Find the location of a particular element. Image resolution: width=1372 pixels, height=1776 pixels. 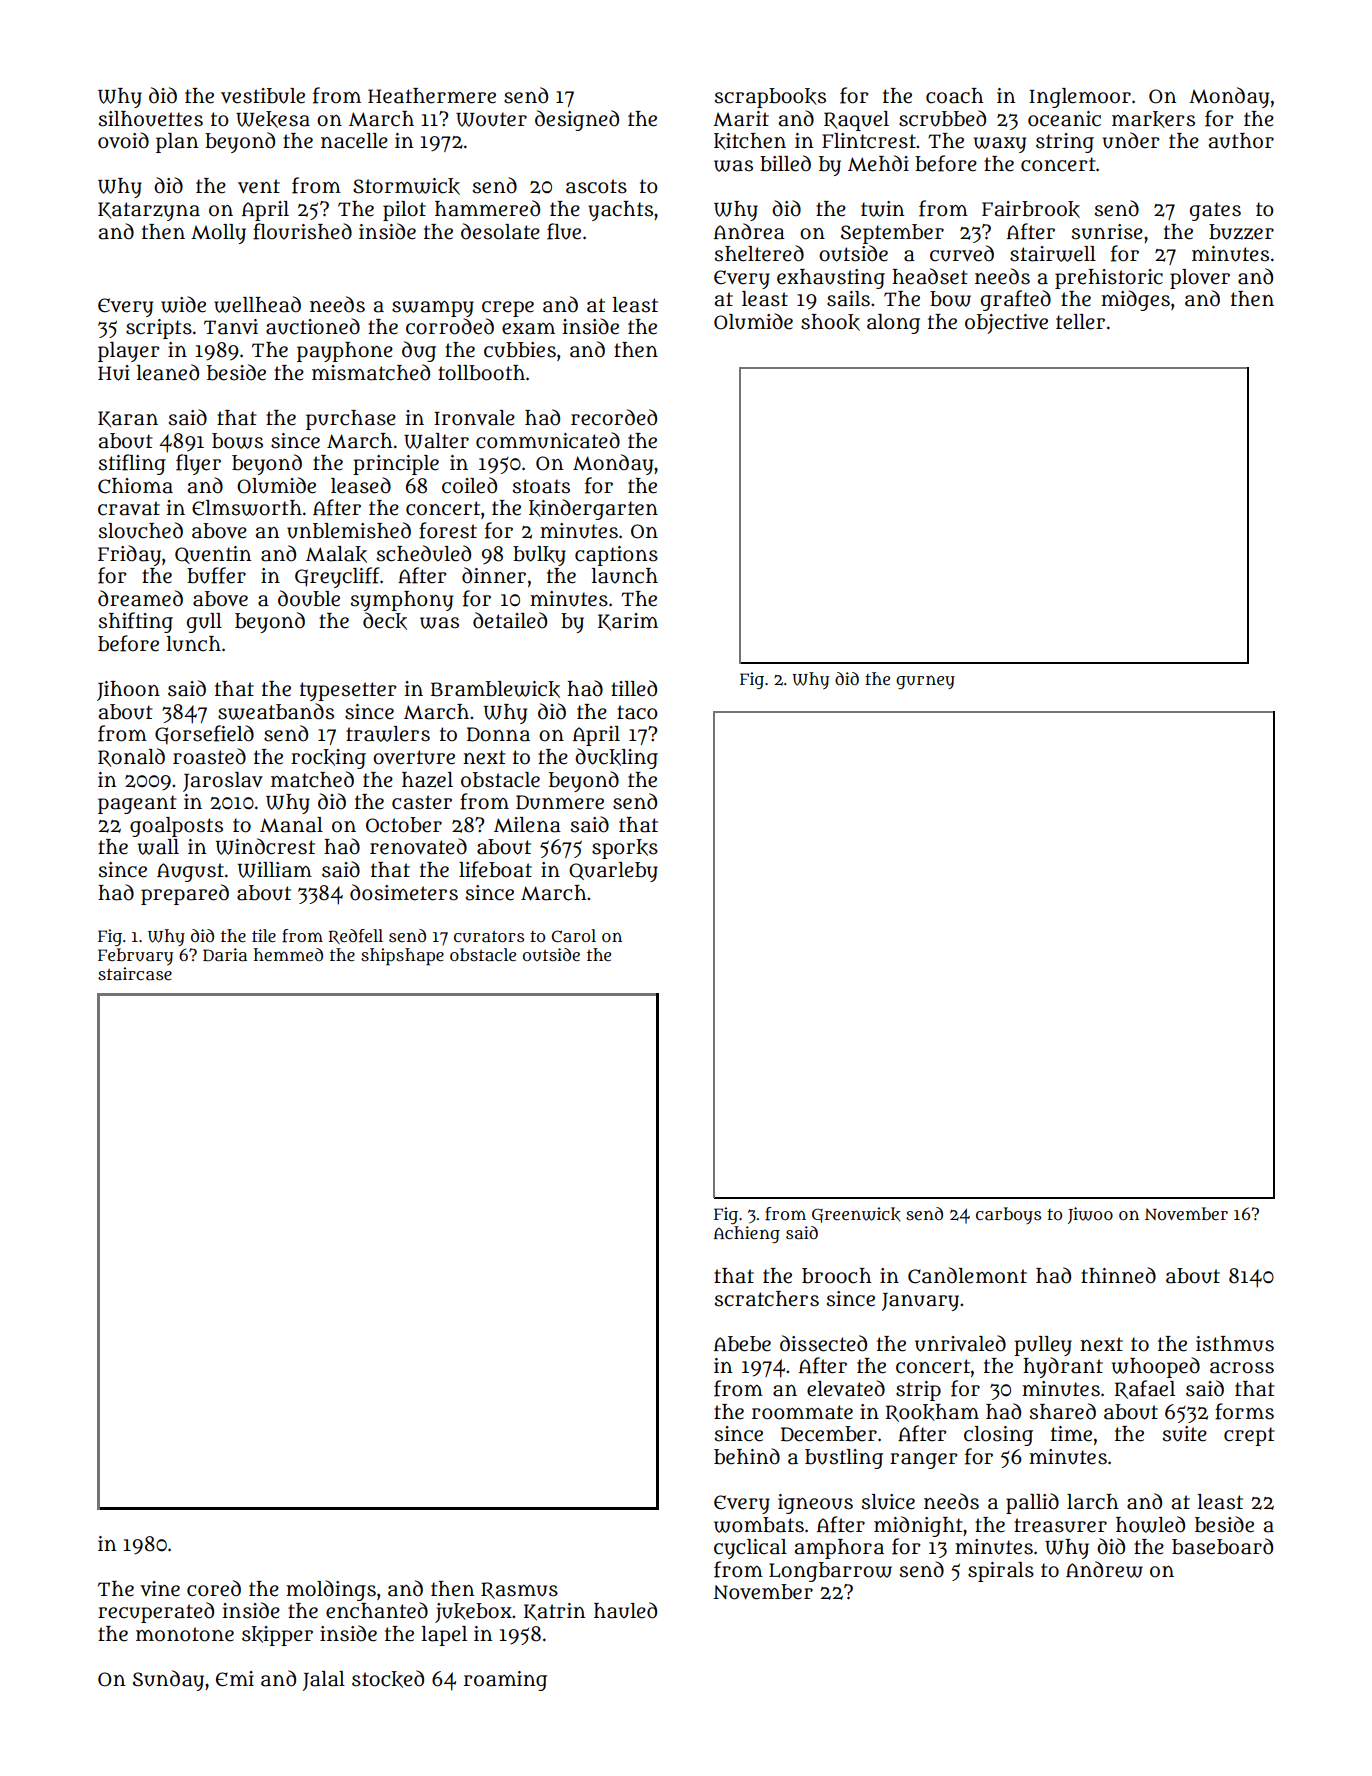

Windcrest is located at coordinates (265, 846).
